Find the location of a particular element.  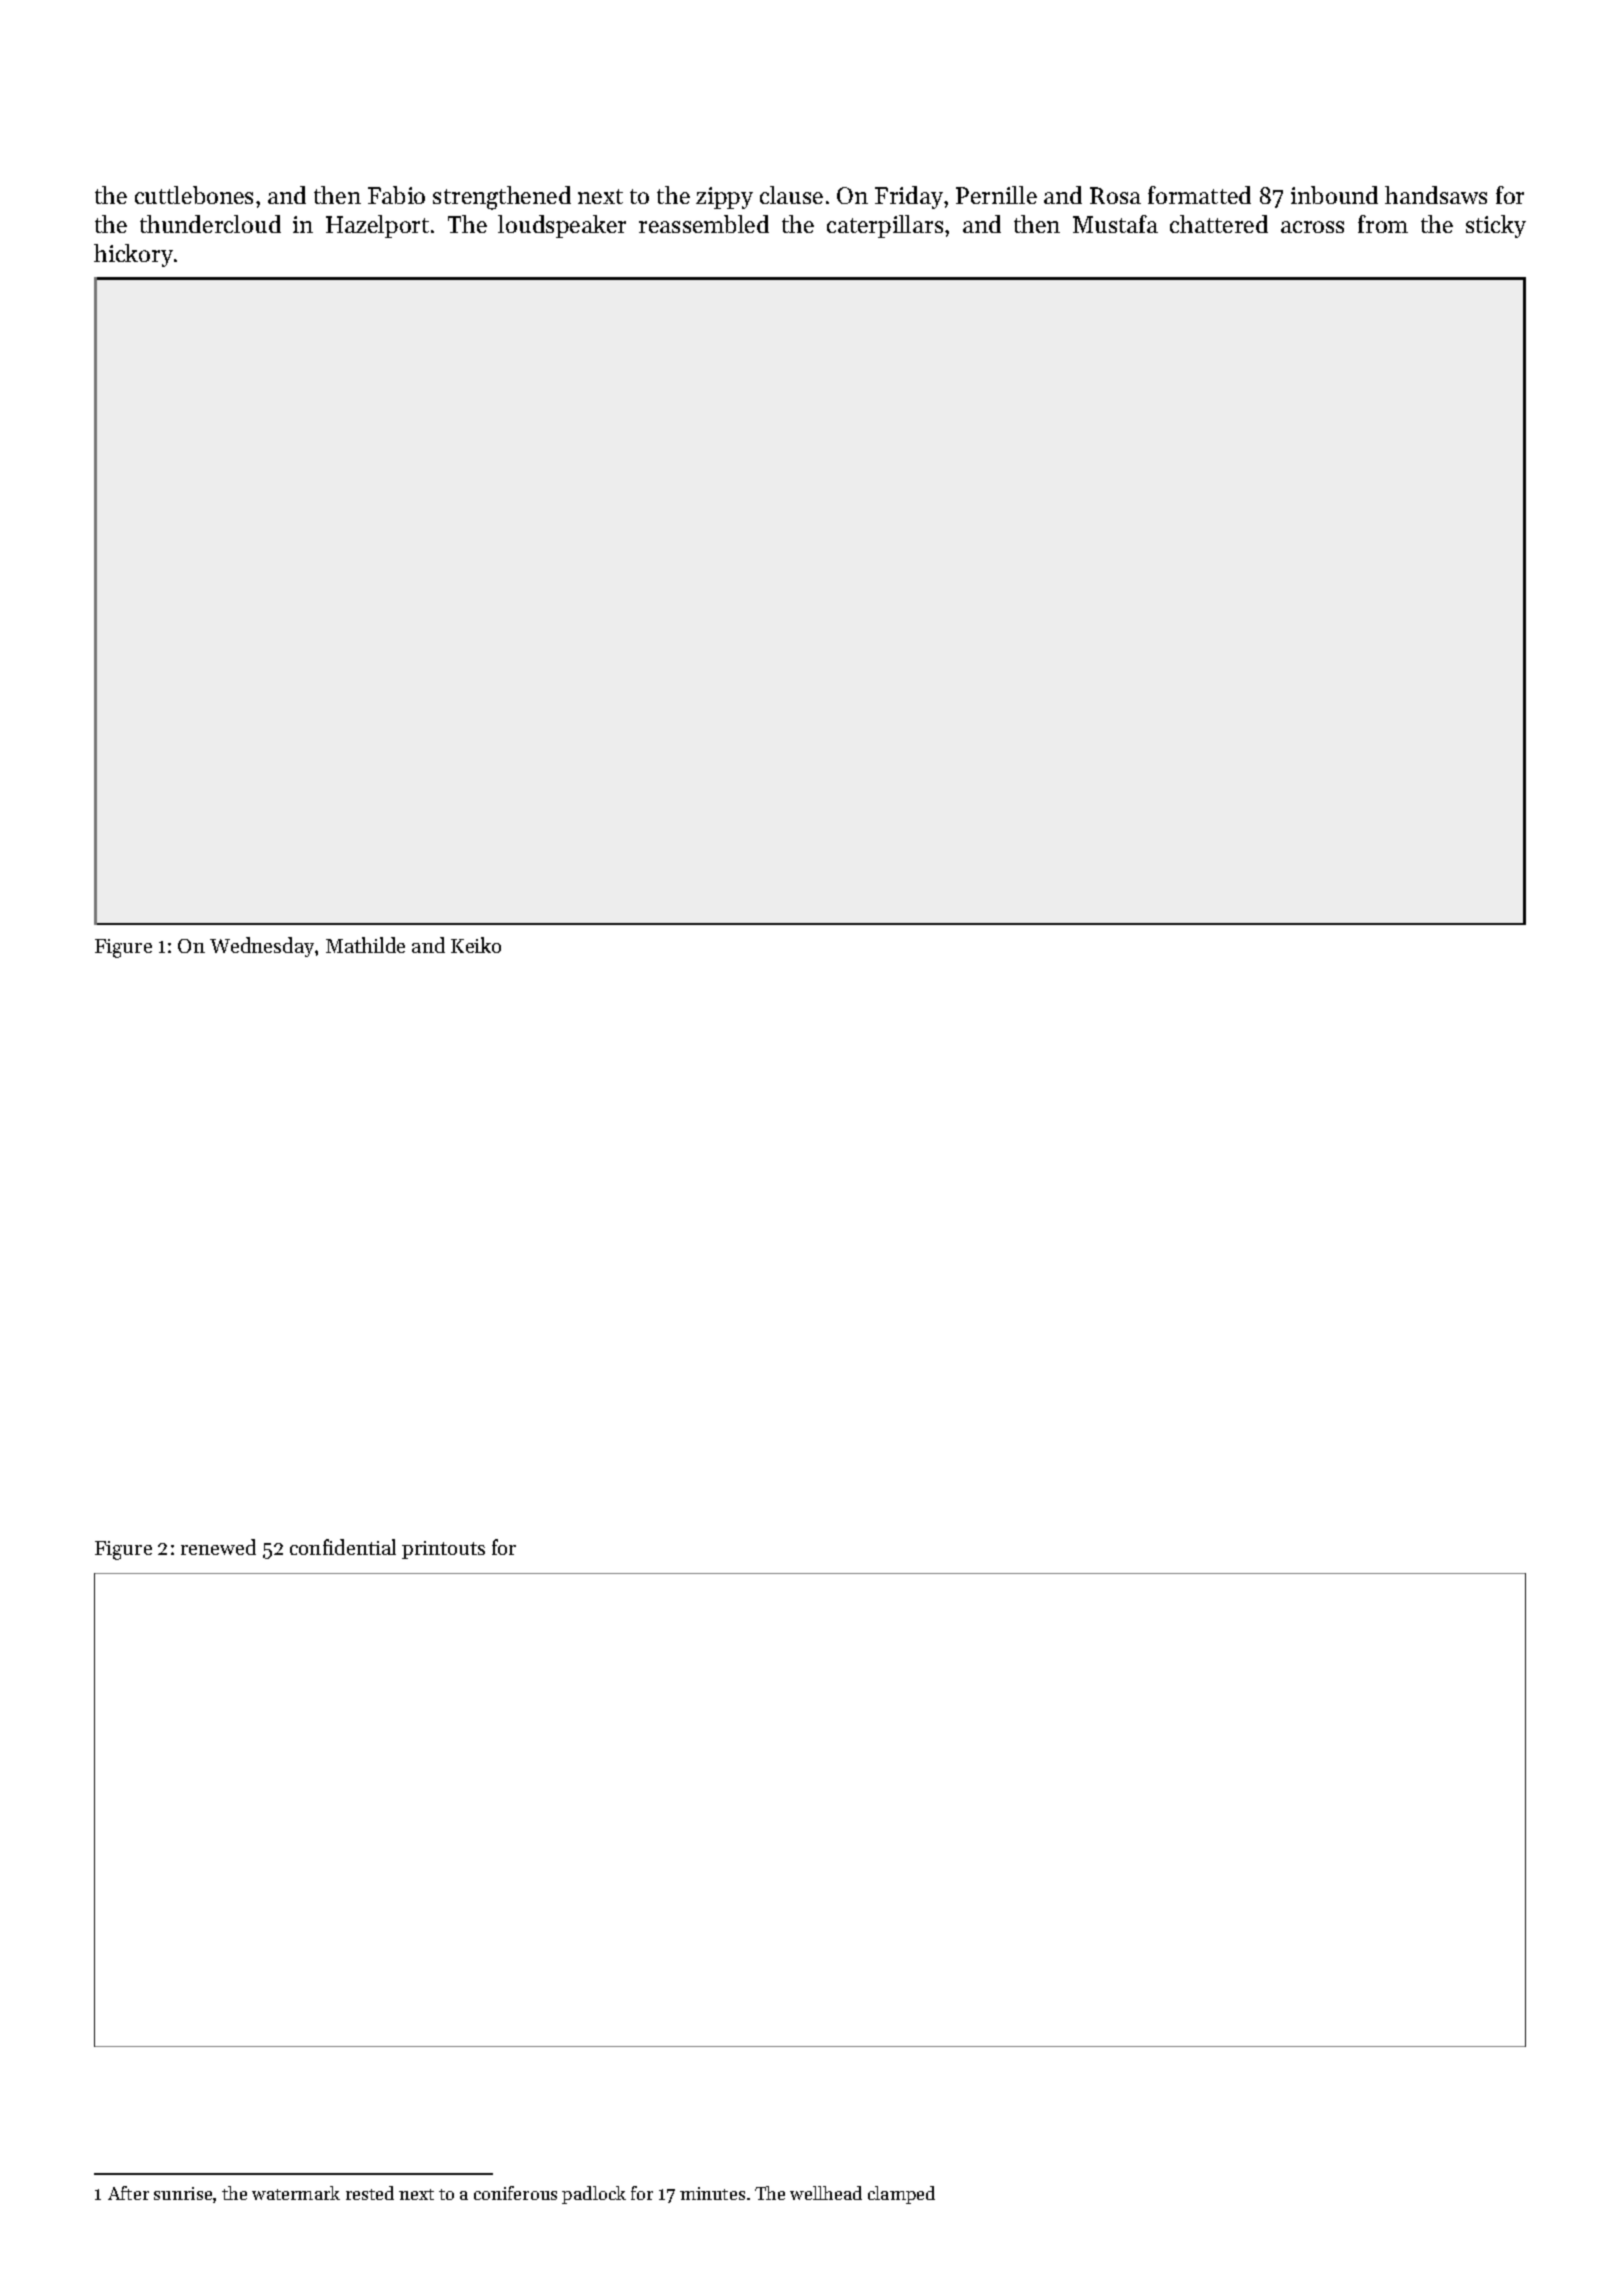

After is located at coordinates (128, 2193).
